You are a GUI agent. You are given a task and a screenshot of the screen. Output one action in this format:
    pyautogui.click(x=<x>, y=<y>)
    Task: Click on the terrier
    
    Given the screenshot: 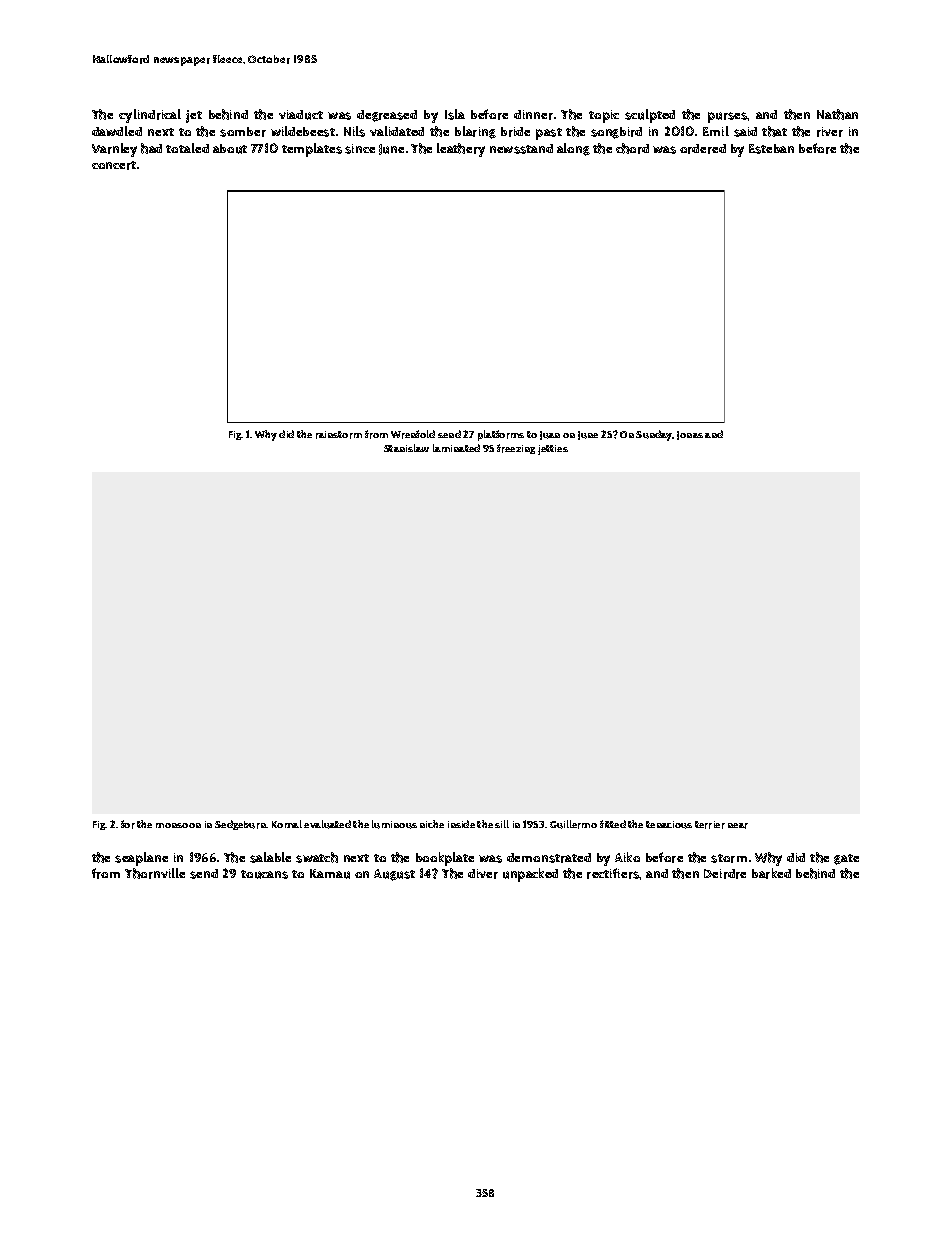 What is the action you would take?
    pyautogui.click(x=710, y=825)
